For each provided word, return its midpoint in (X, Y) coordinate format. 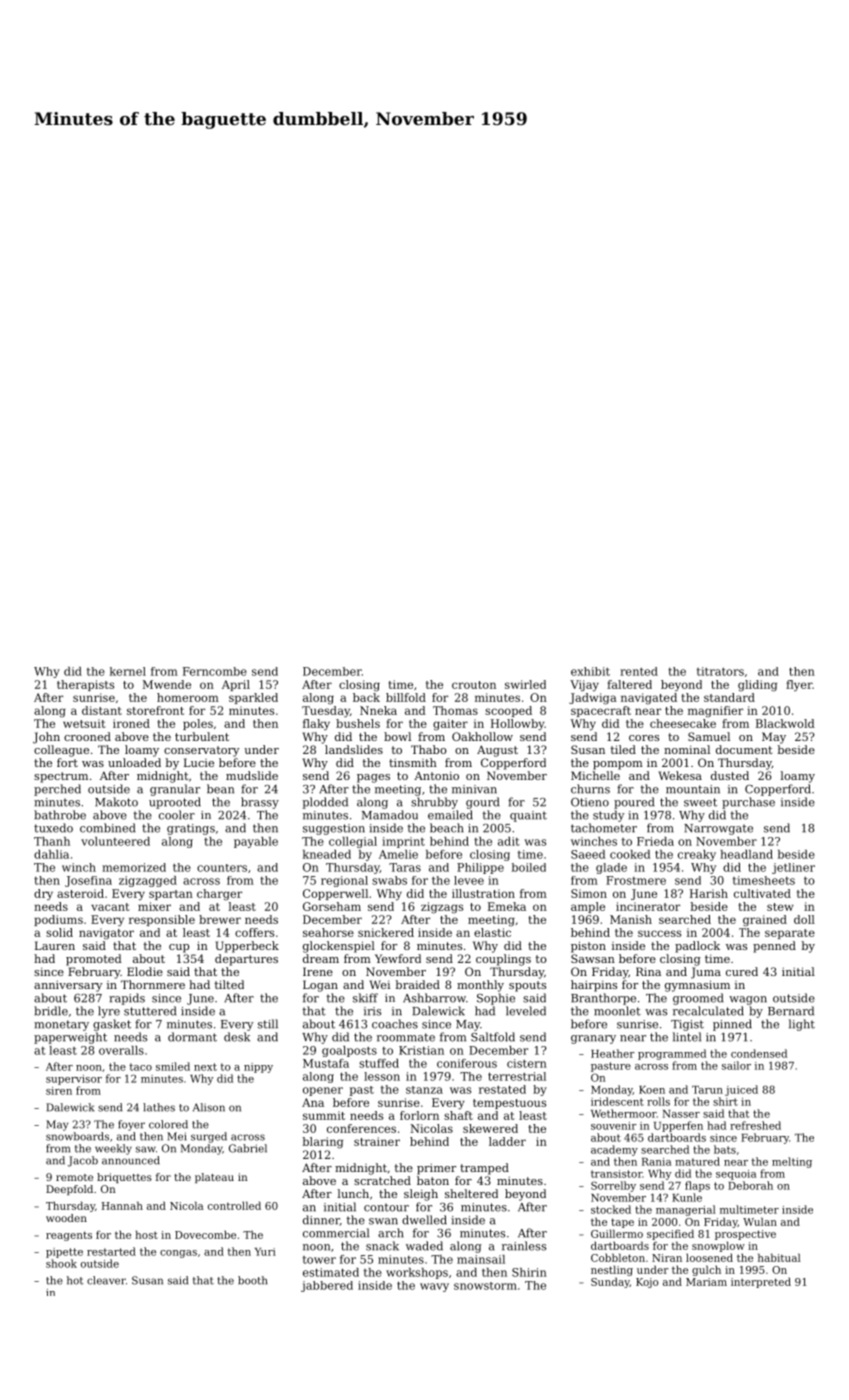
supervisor (74, 1080)
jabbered (327, 1286)
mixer (154, 906)
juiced (741, 1090)
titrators (720, 671)
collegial (353, 842)
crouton (474, 685)
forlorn (419, 1115)
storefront (155, 710)
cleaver (106, 1280)
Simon (589, 893)
